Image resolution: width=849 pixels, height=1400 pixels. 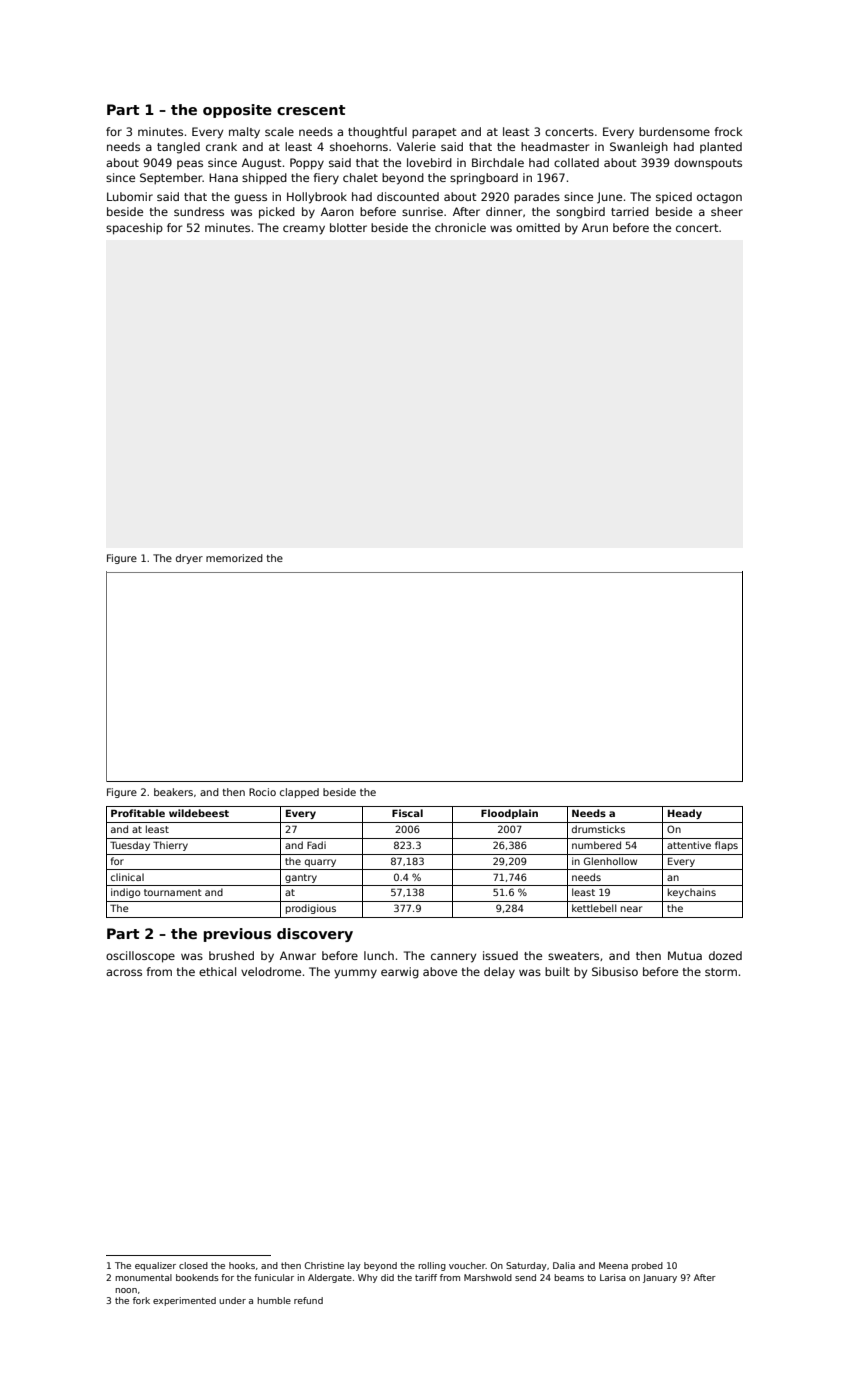 What do you see at coordinates (189, 559) in the page?
I see `dryer` at bounding box center [189, 559].
